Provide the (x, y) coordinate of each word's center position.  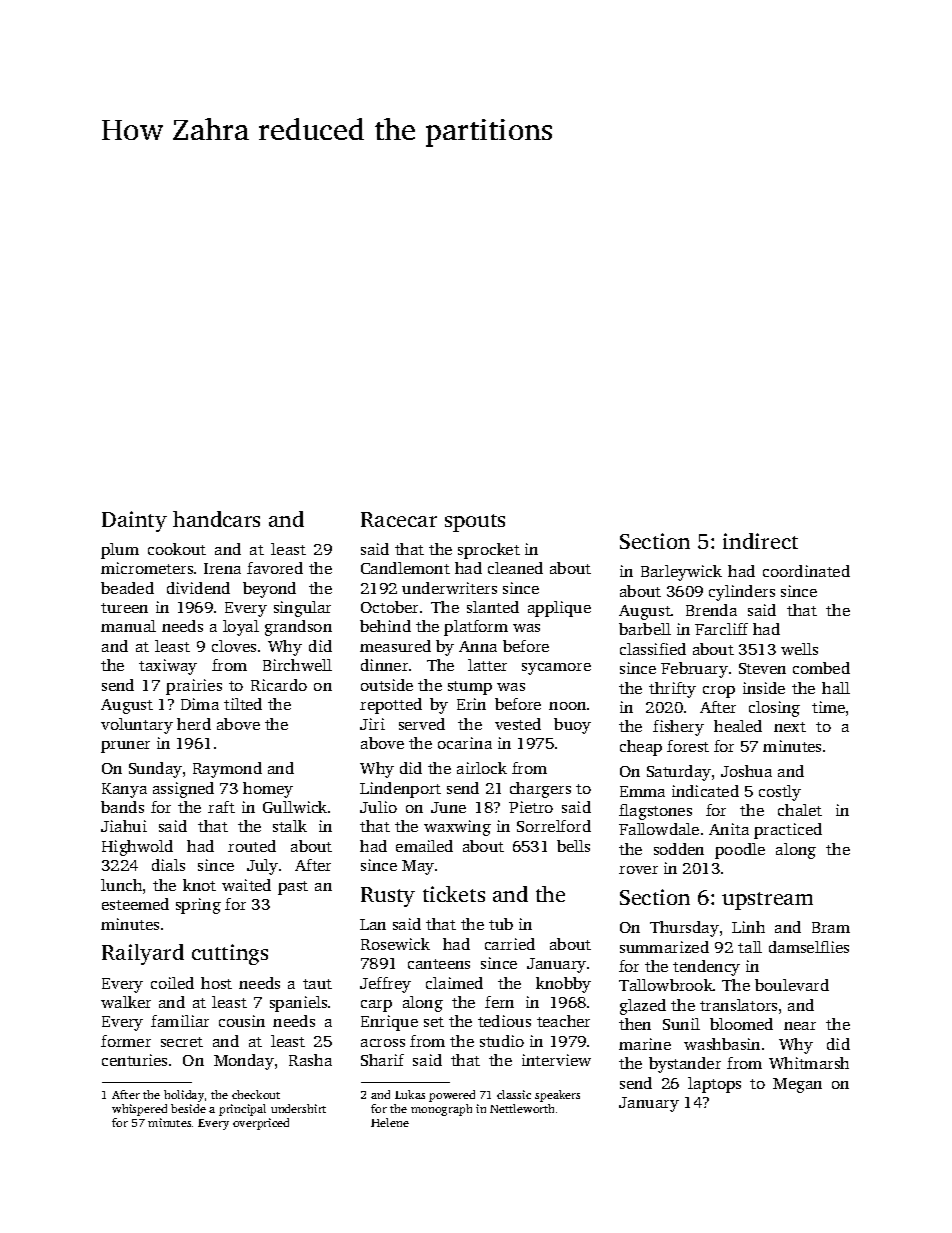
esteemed (135, 904)
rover (638, 870)
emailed (424, 846)
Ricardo (279, 685)
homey (268, 790)
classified (653, 649)
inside (764, 688)
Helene (390, 1122)
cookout (177, 549)
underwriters (449, 588)
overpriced (261, 1124)
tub (501, 924)
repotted (391, 706)
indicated (705, 791)
